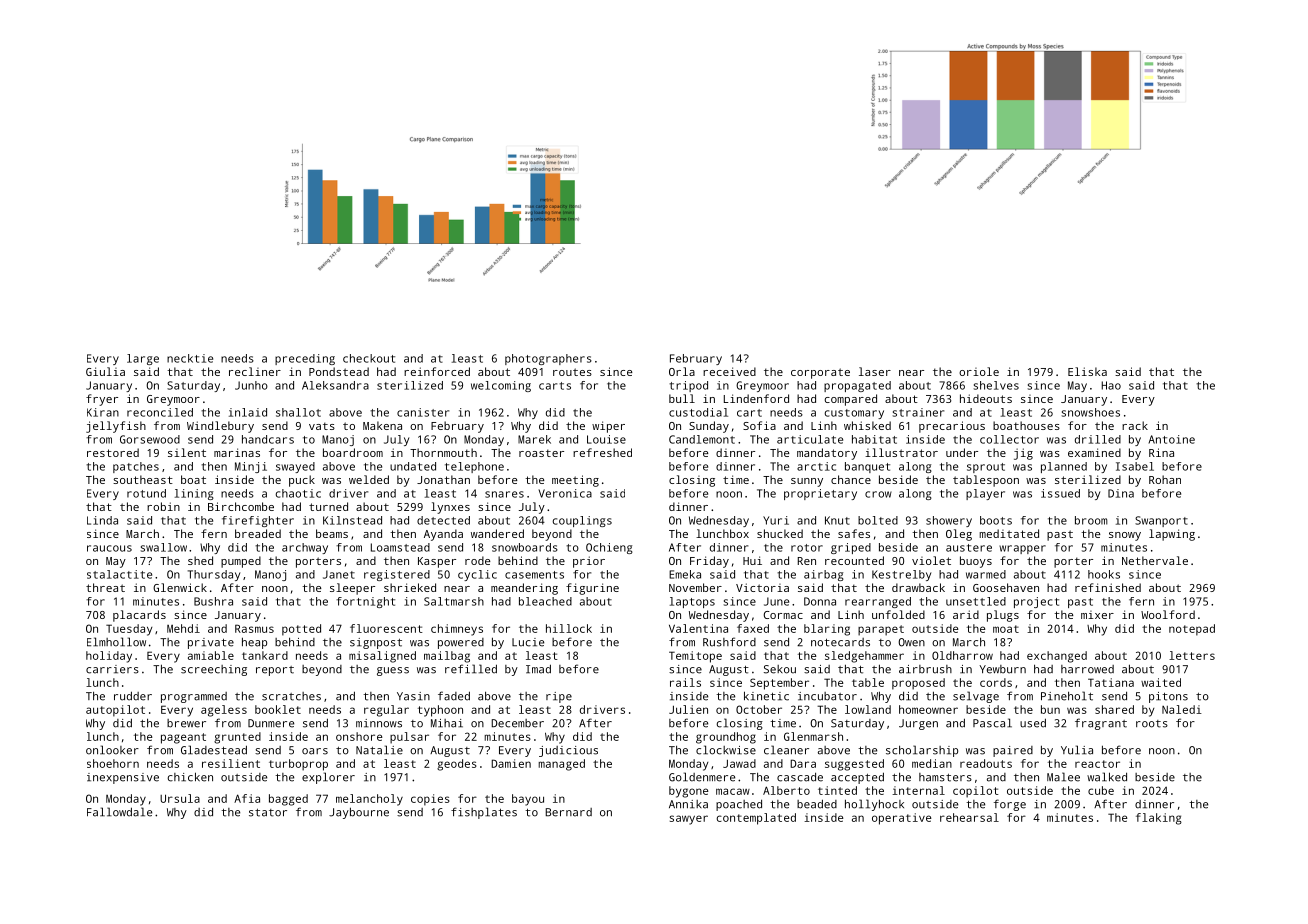 The image size is (1308, 924). I want to click on shucked, so click(780, 533).
